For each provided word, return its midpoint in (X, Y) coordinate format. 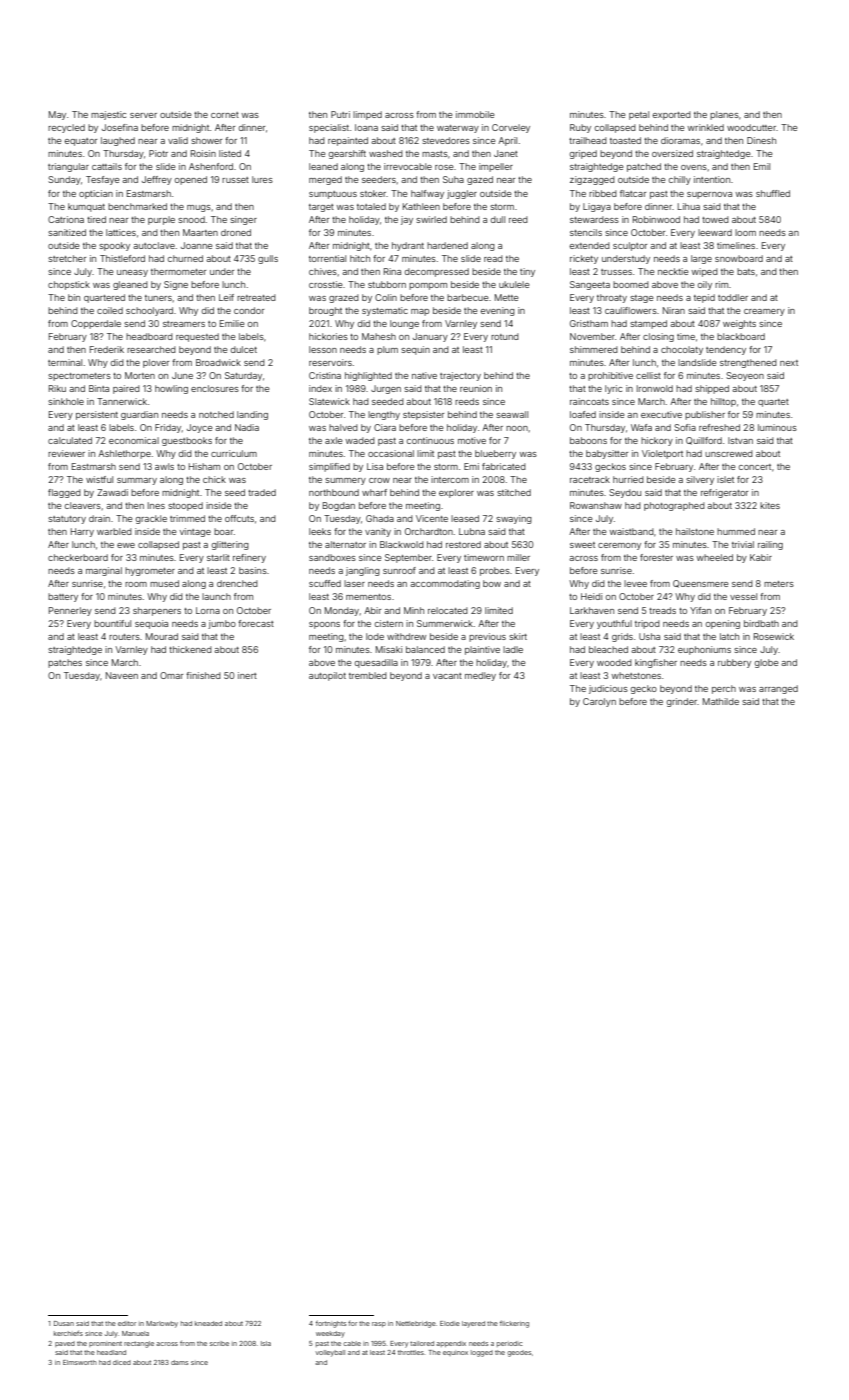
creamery (764, 312)
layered (473, 1324)
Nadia (247, 427)
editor (127, 1323)
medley (480, 676)
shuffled (773, 193)
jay (407, 220)
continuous (430, 440)
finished (203, 675)
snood (191, 219)
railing (770, 545)
